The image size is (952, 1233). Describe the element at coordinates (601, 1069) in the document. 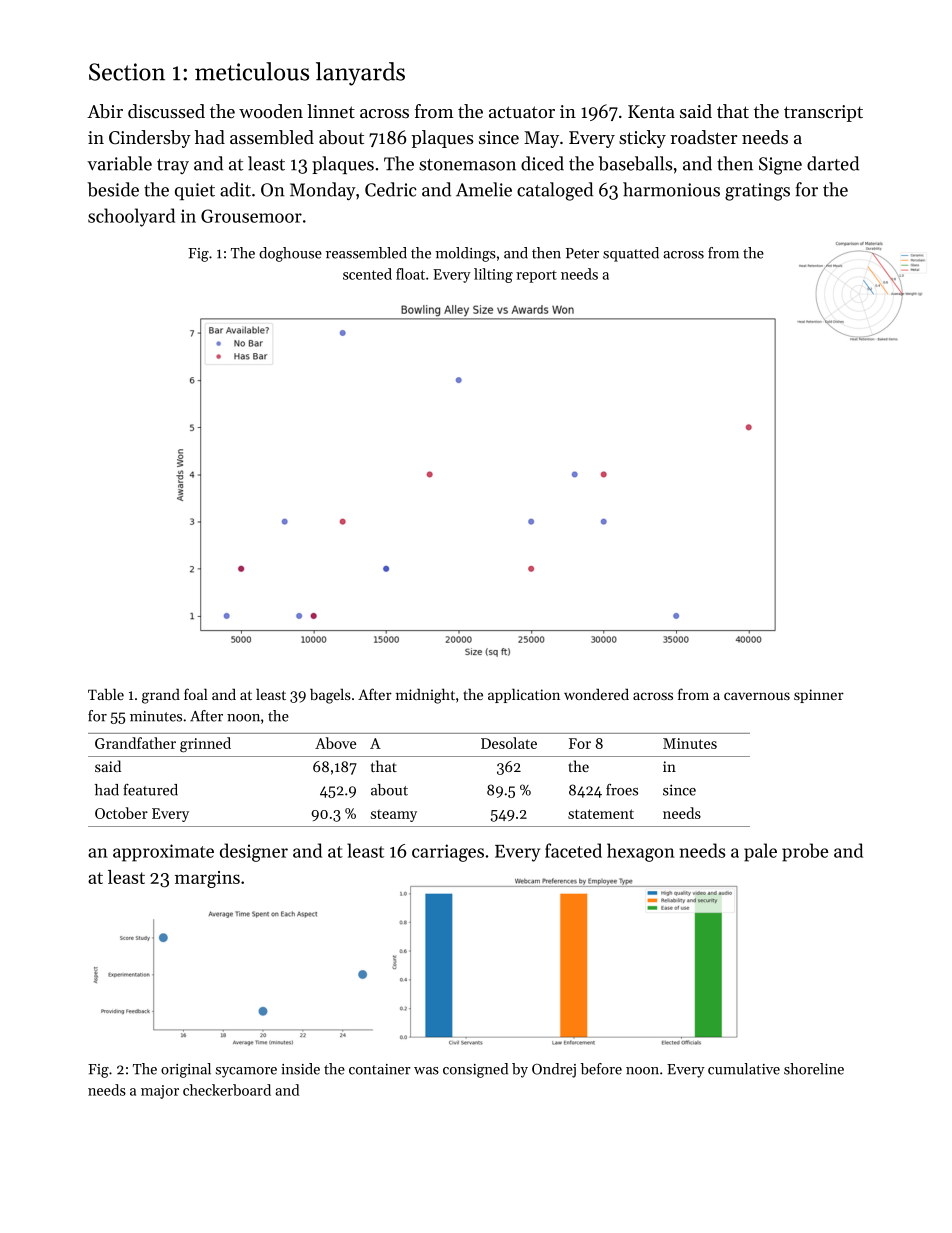

I see `before` at that location.
